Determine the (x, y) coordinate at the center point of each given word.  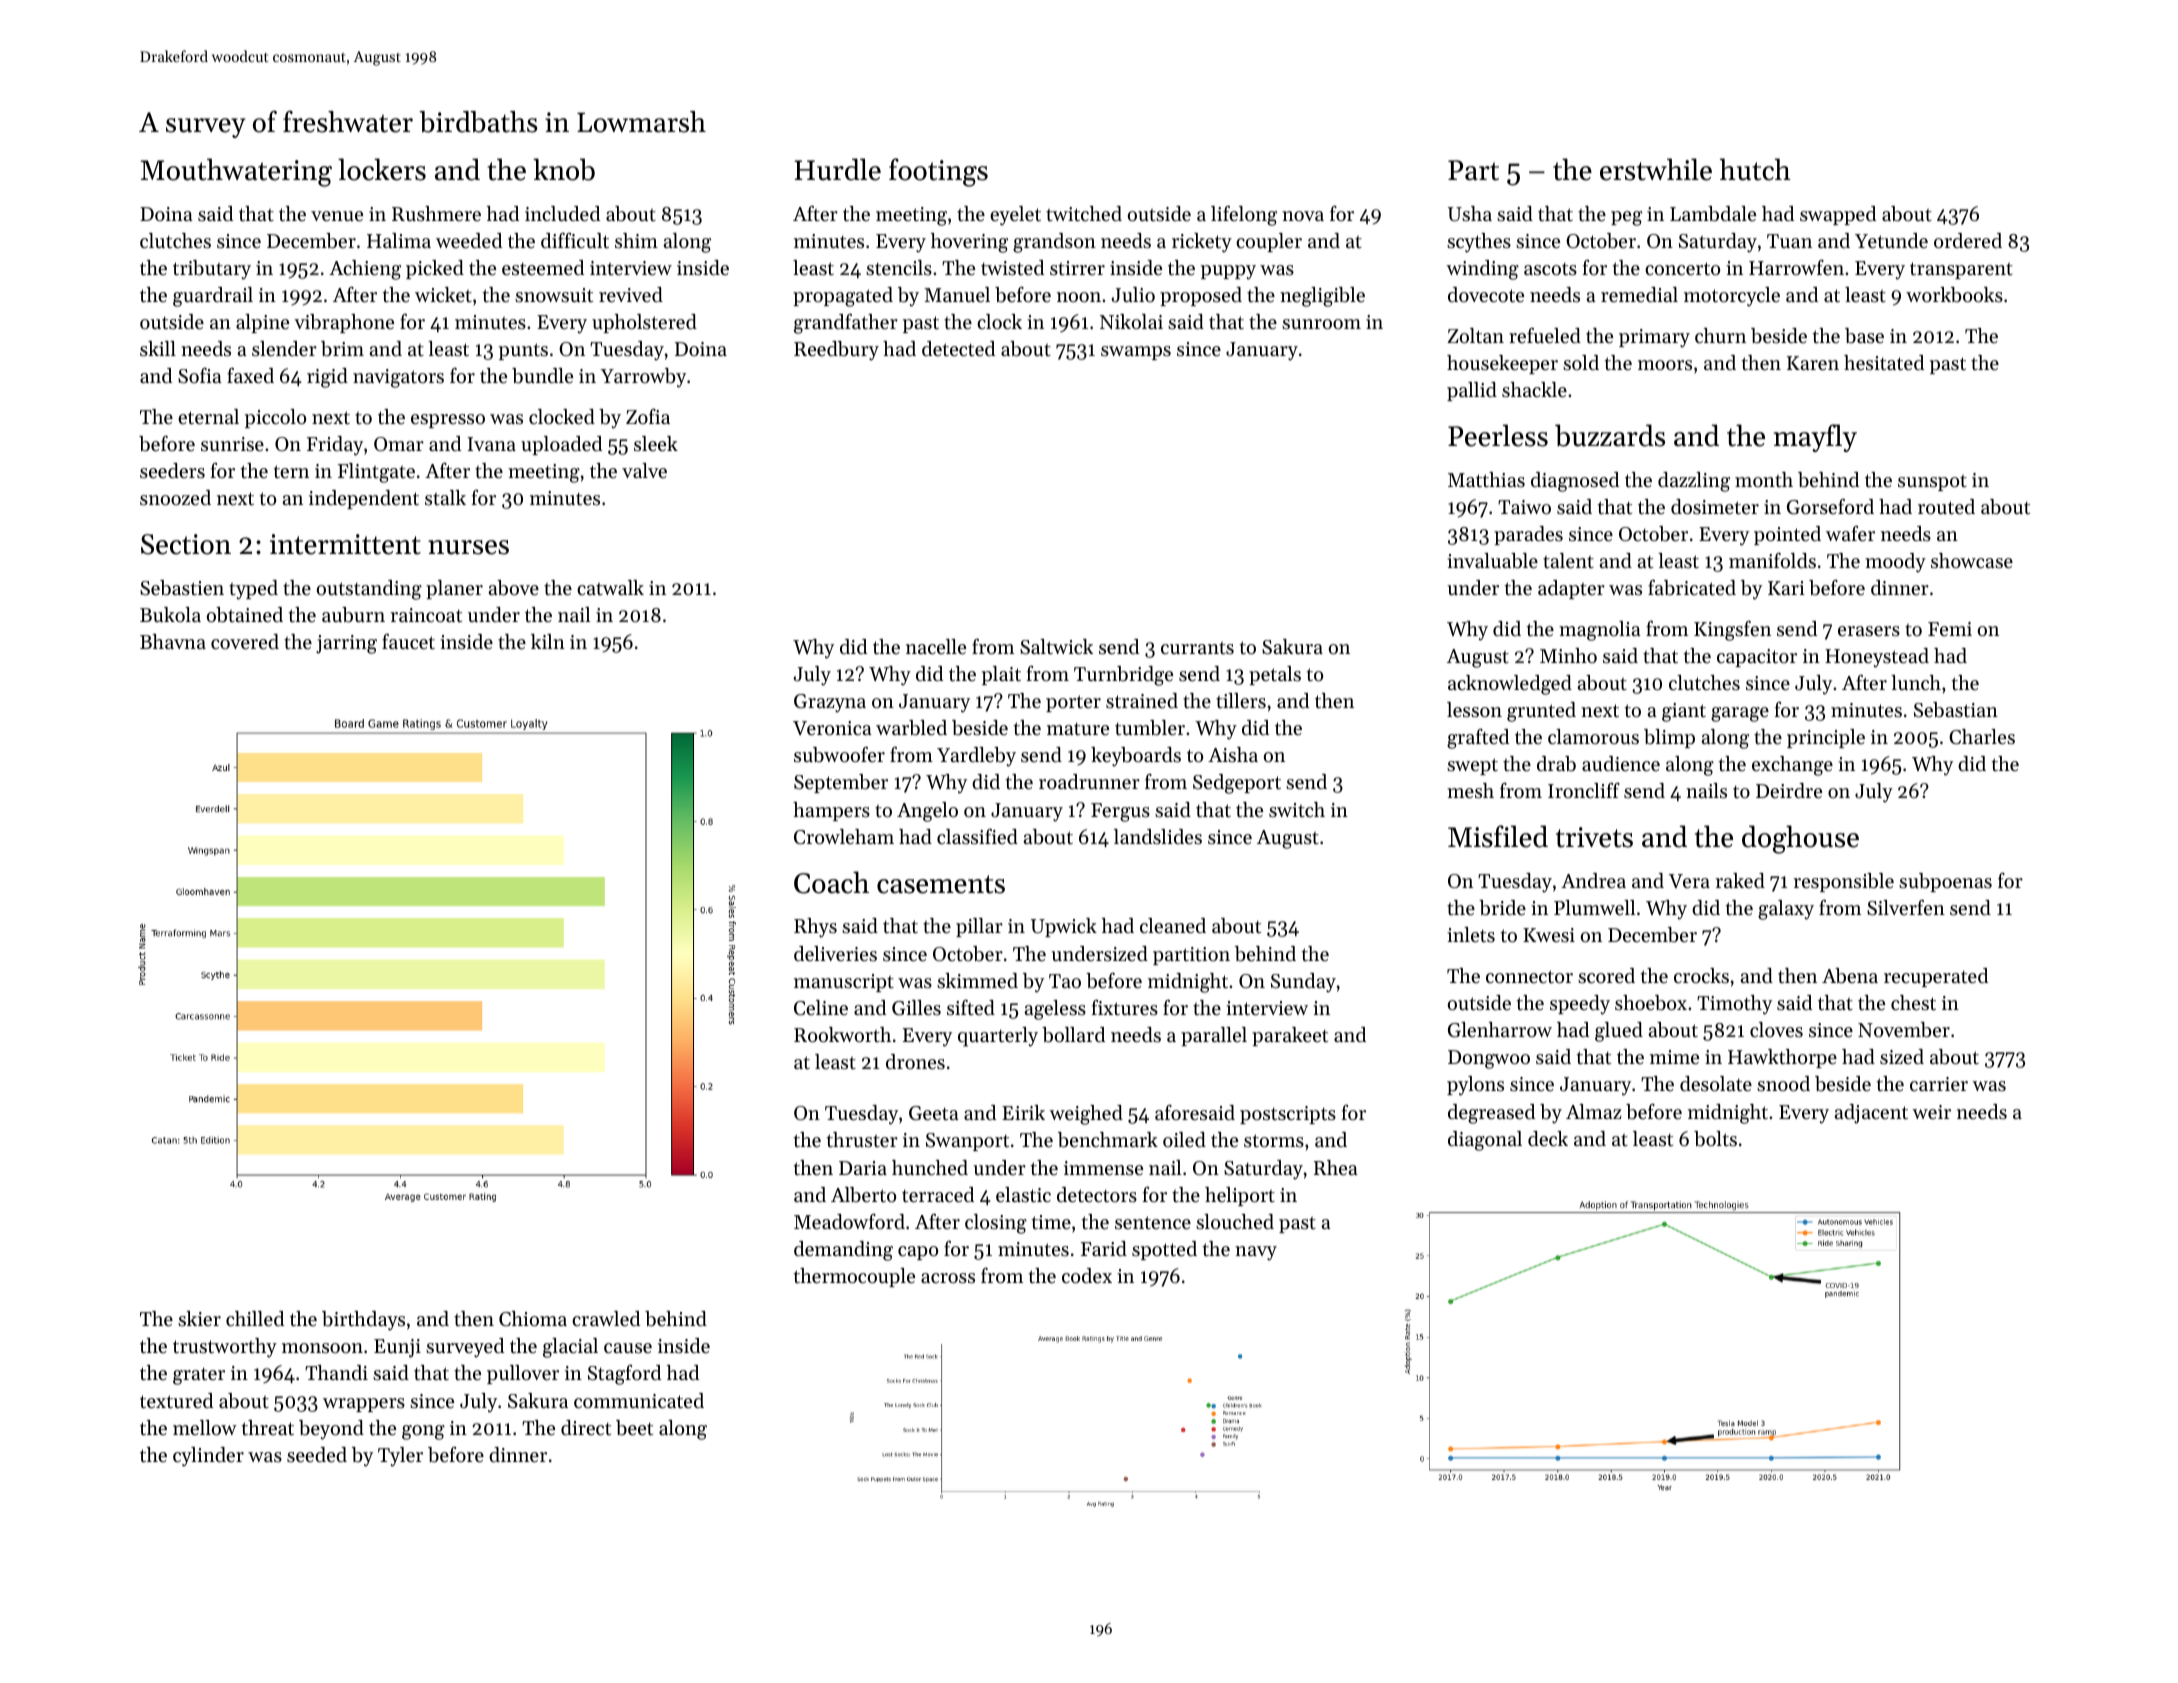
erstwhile (1656, 169)
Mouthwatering (236, 172)
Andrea (1593, 881)
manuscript (844, 983)
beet (634, 1428)
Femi (1950, 629)
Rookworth (842, 1034)
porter (1073, 703)
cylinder (208, 1457)
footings (938, 172)
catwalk (610, 587)
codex (1087, 1276)
